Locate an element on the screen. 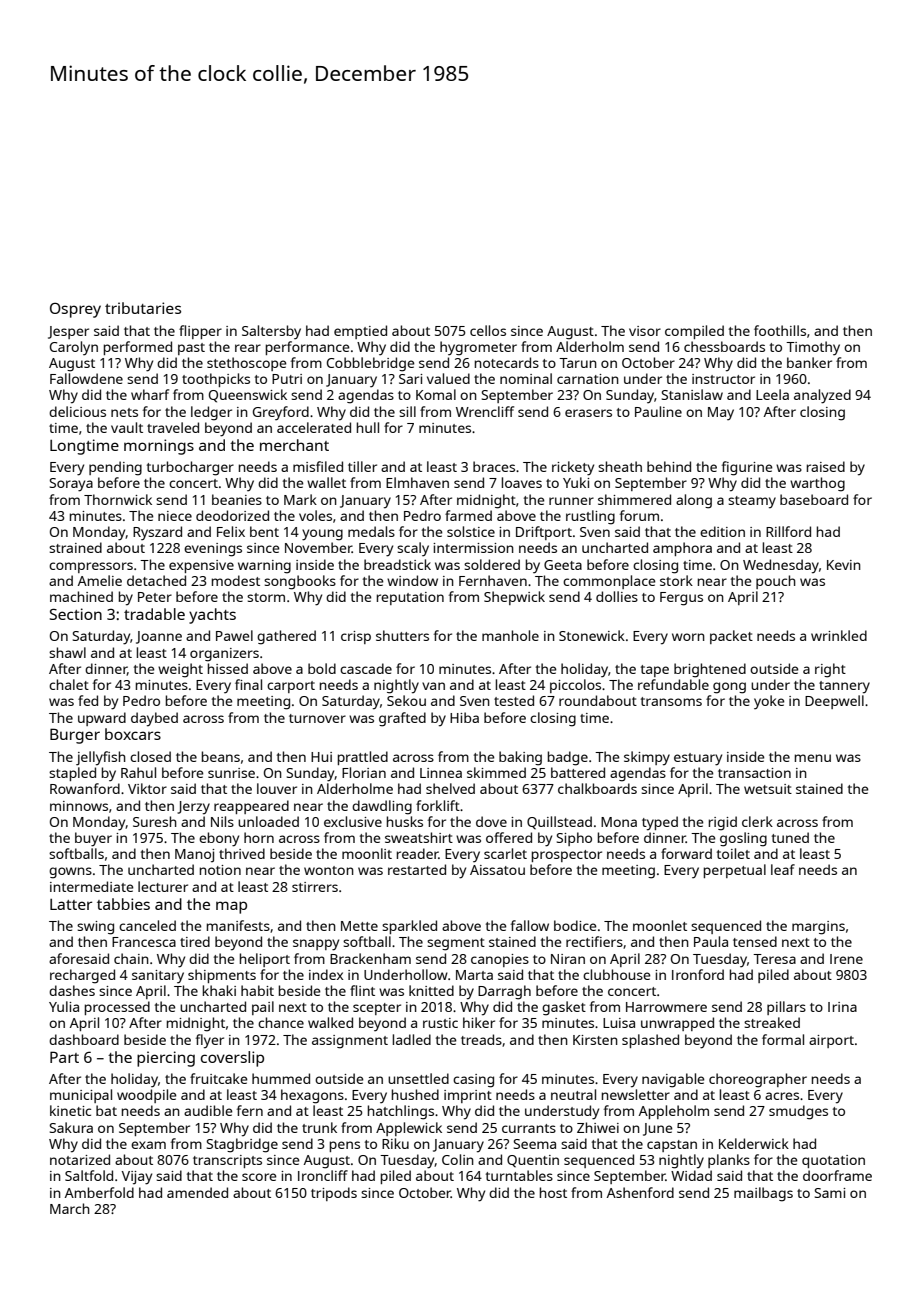  ledger is located at coordinates (211, 413).
